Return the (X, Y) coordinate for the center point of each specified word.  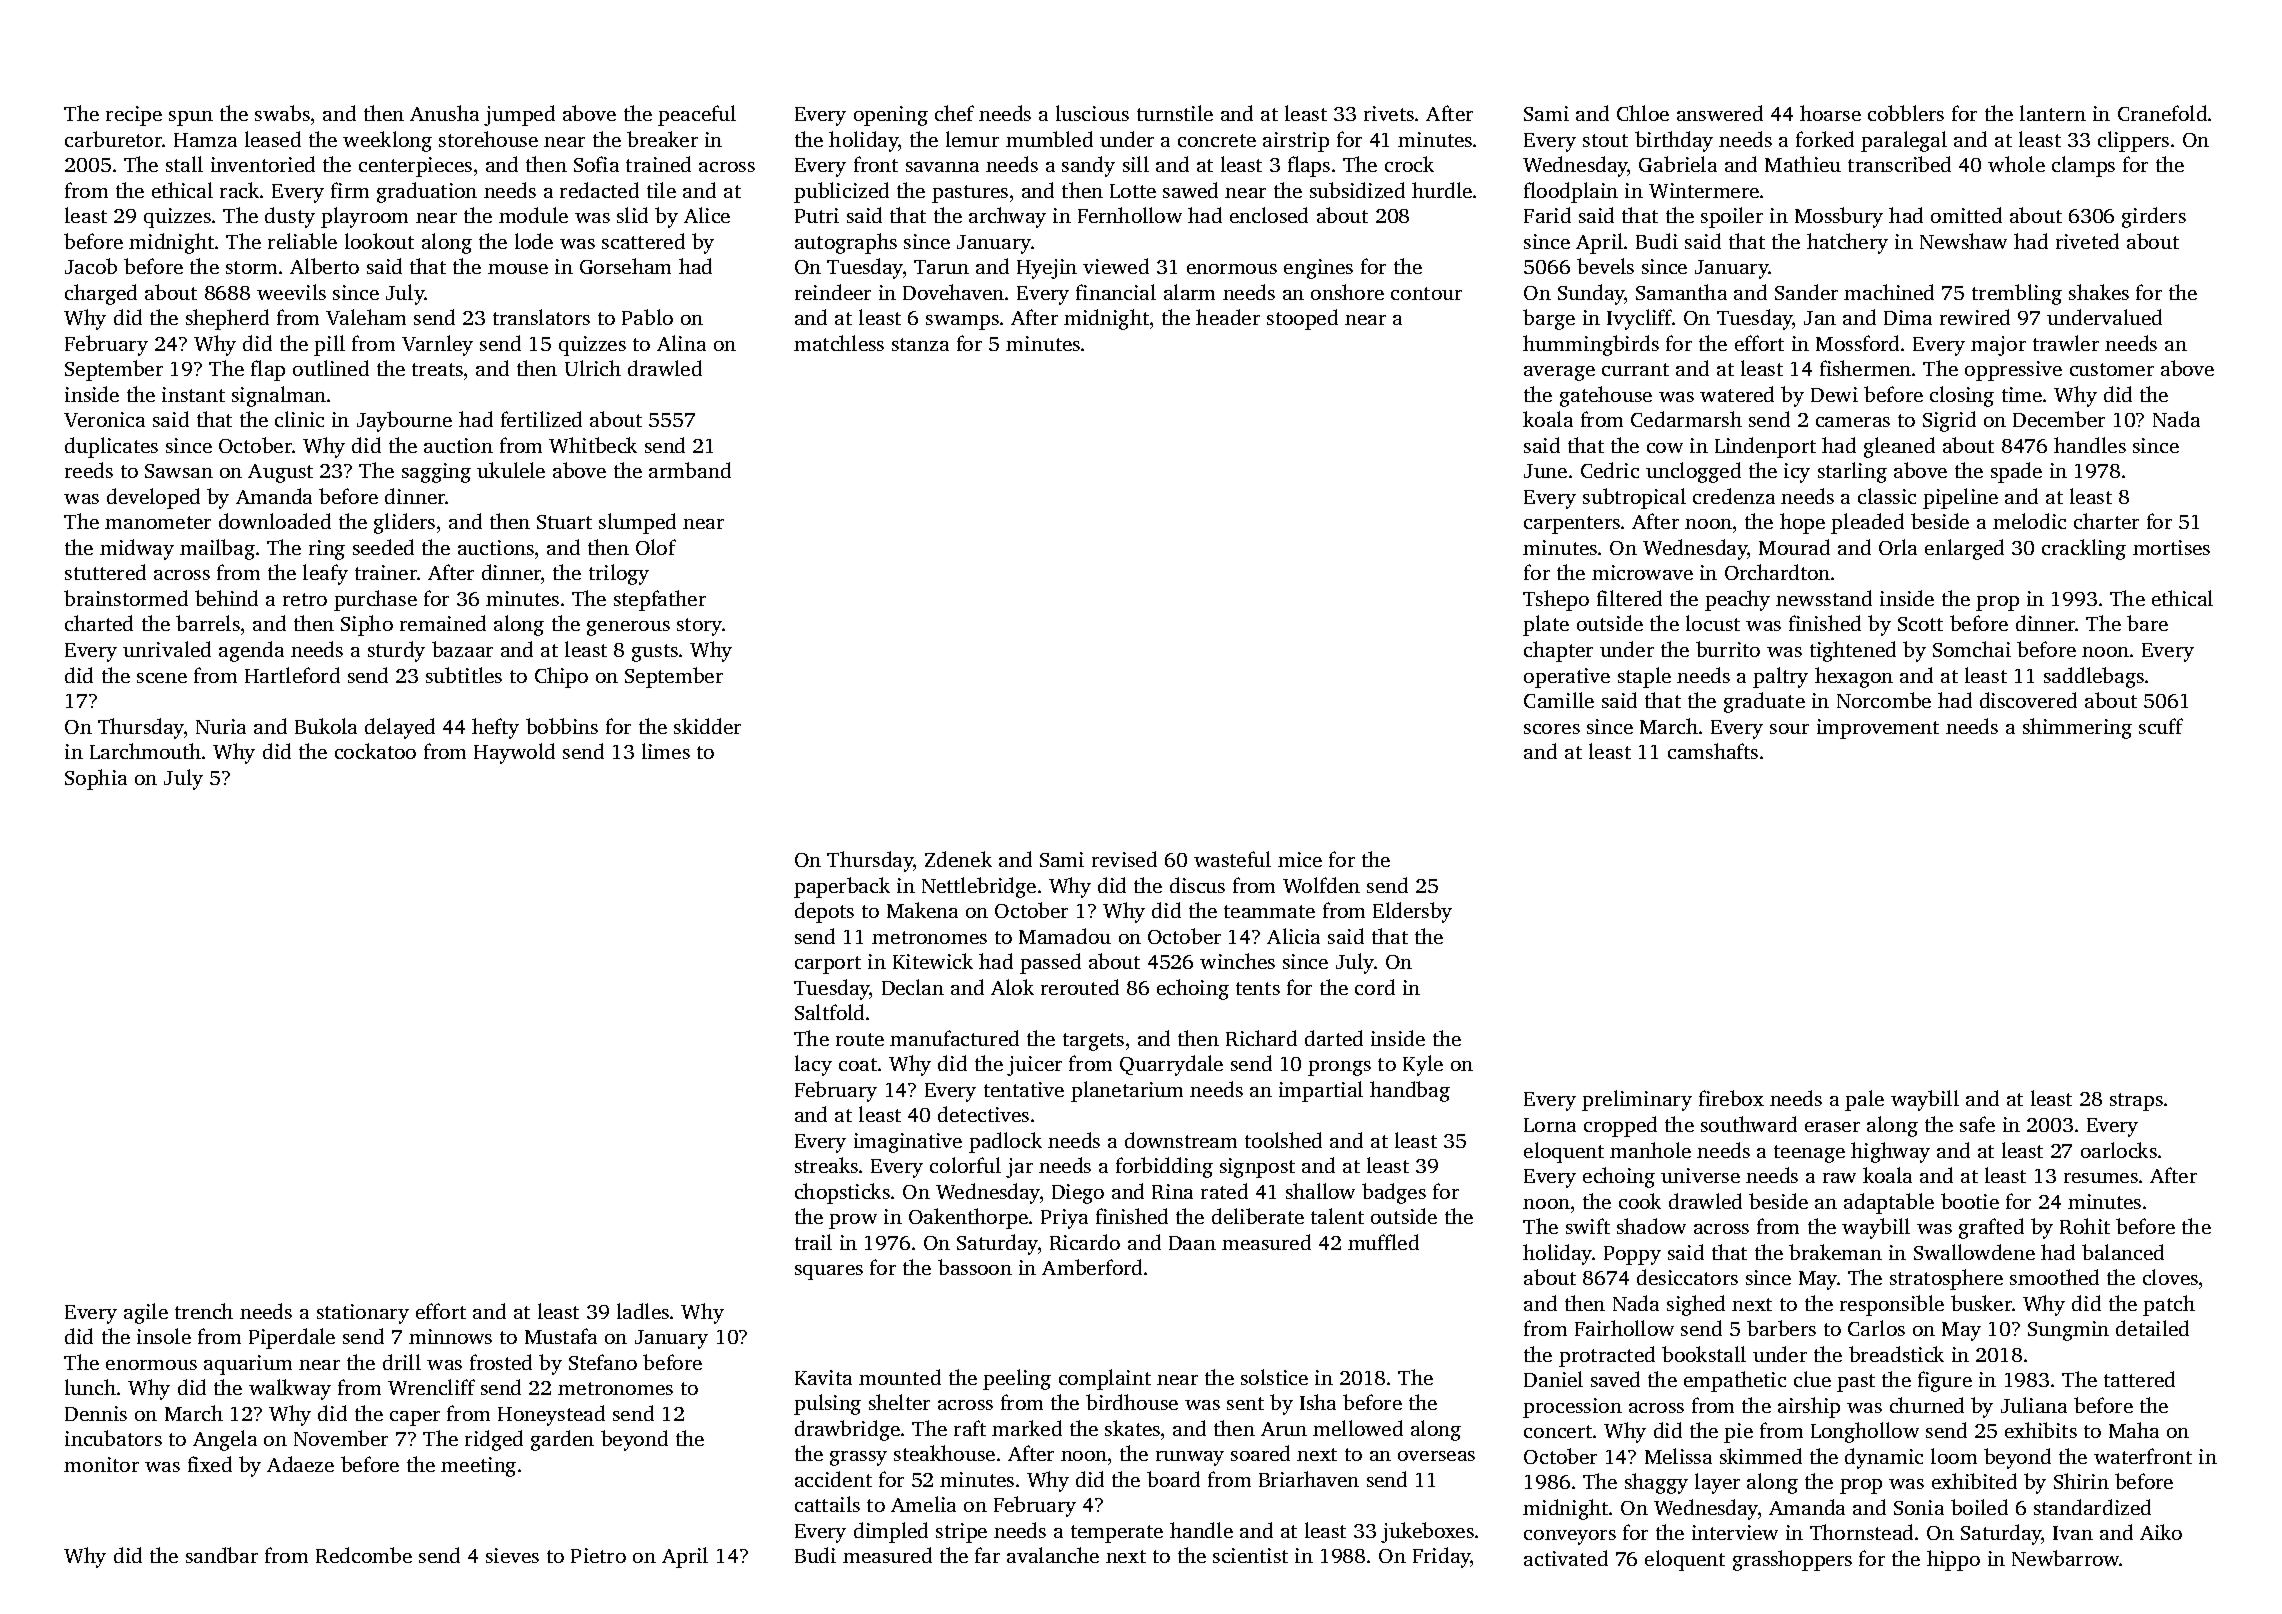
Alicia (1293, 936)
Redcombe (364, 1555)
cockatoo (375, 751)
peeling (1017, 1379)
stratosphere (1946, 1279)
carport (828, 965)
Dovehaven (953, 292)
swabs (282, 113)
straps (2136, 1102)
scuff (2161, 726)
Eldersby (1412, 912)
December (2059, 419)
